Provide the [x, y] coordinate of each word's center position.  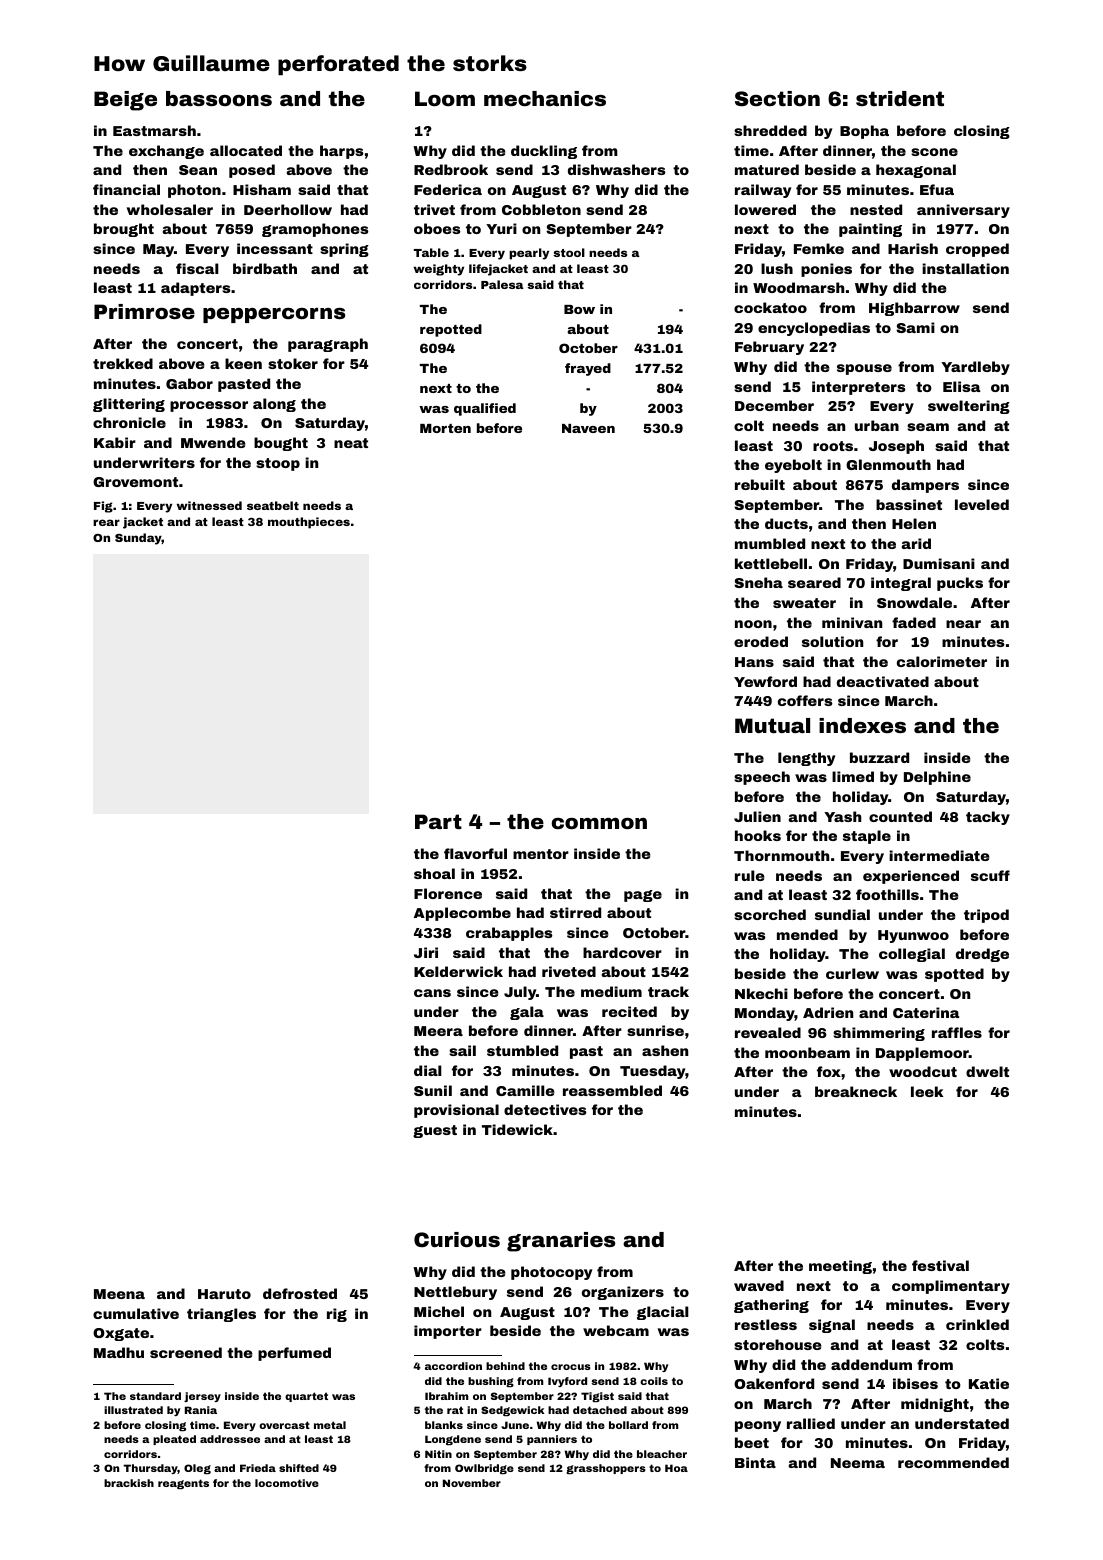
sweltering [969, 407]
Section [777, 98]
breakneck [856, 1091]
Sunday [138, 539]
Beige [125, 101]
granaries [561, 1242]
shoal [434, 873]
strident [900, 98]
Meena [119, 1294]
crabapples [509, 934]
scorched [770, 914]
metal [330, 1425]
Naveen [588, 428]
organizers [623, 1293]
